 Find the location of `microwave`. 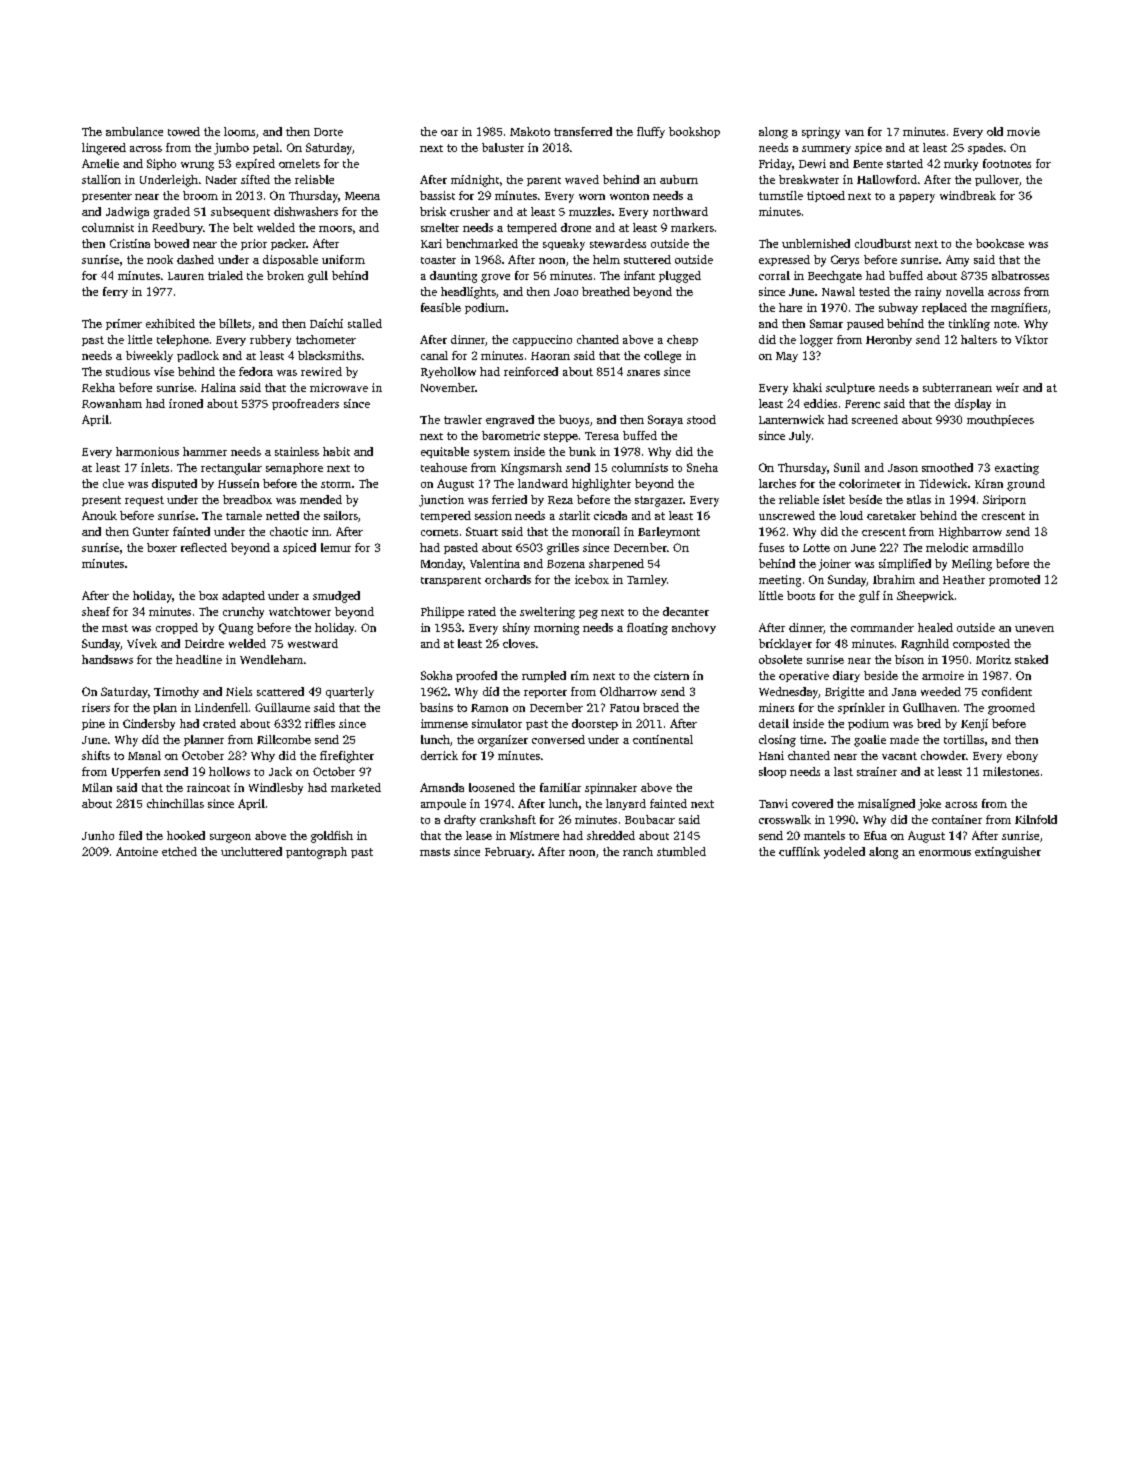

microwave is located at coordinates (339, 387).
